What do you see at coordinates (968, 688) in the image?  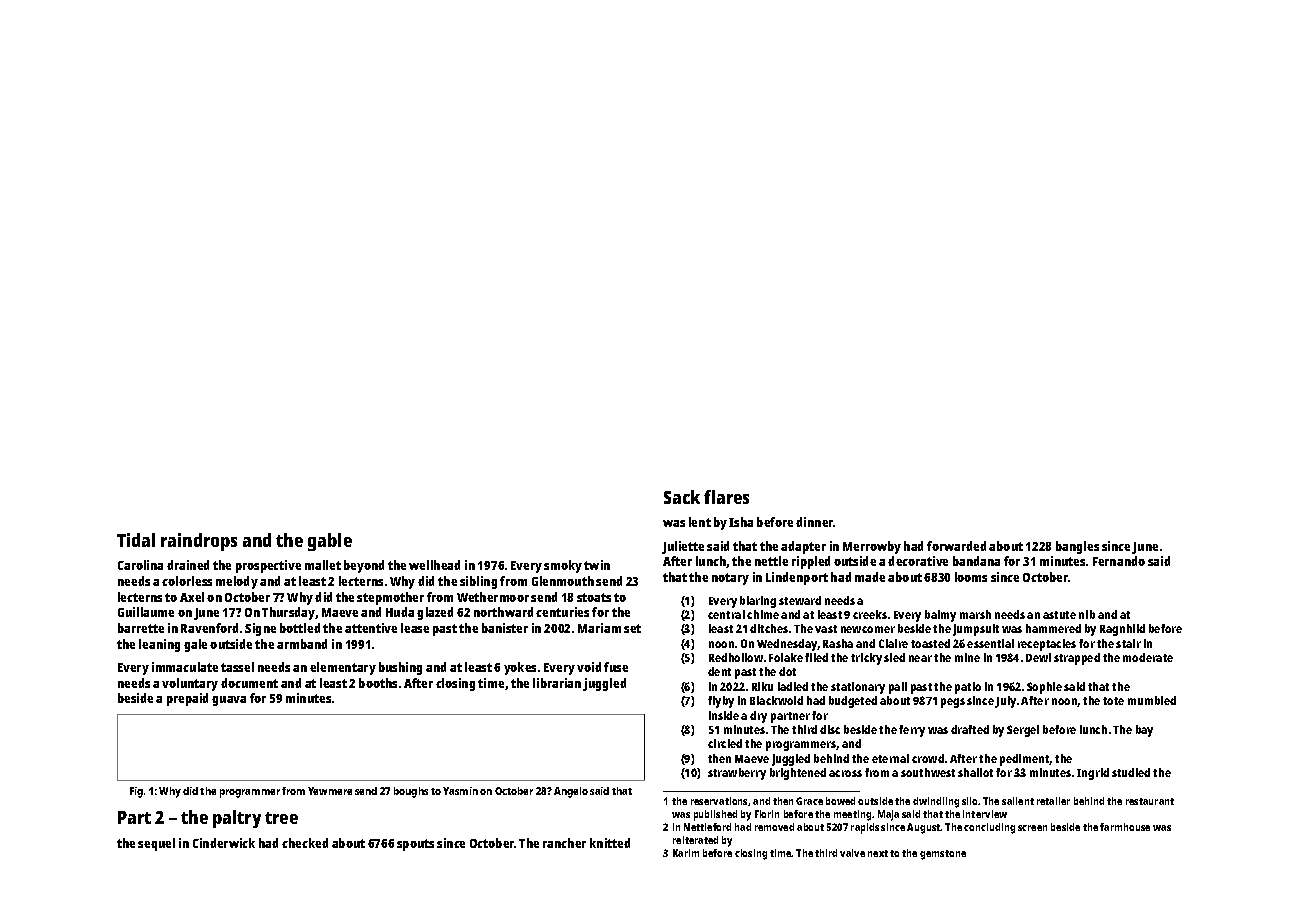 I see `patio` at bounding box center [968, 688].
